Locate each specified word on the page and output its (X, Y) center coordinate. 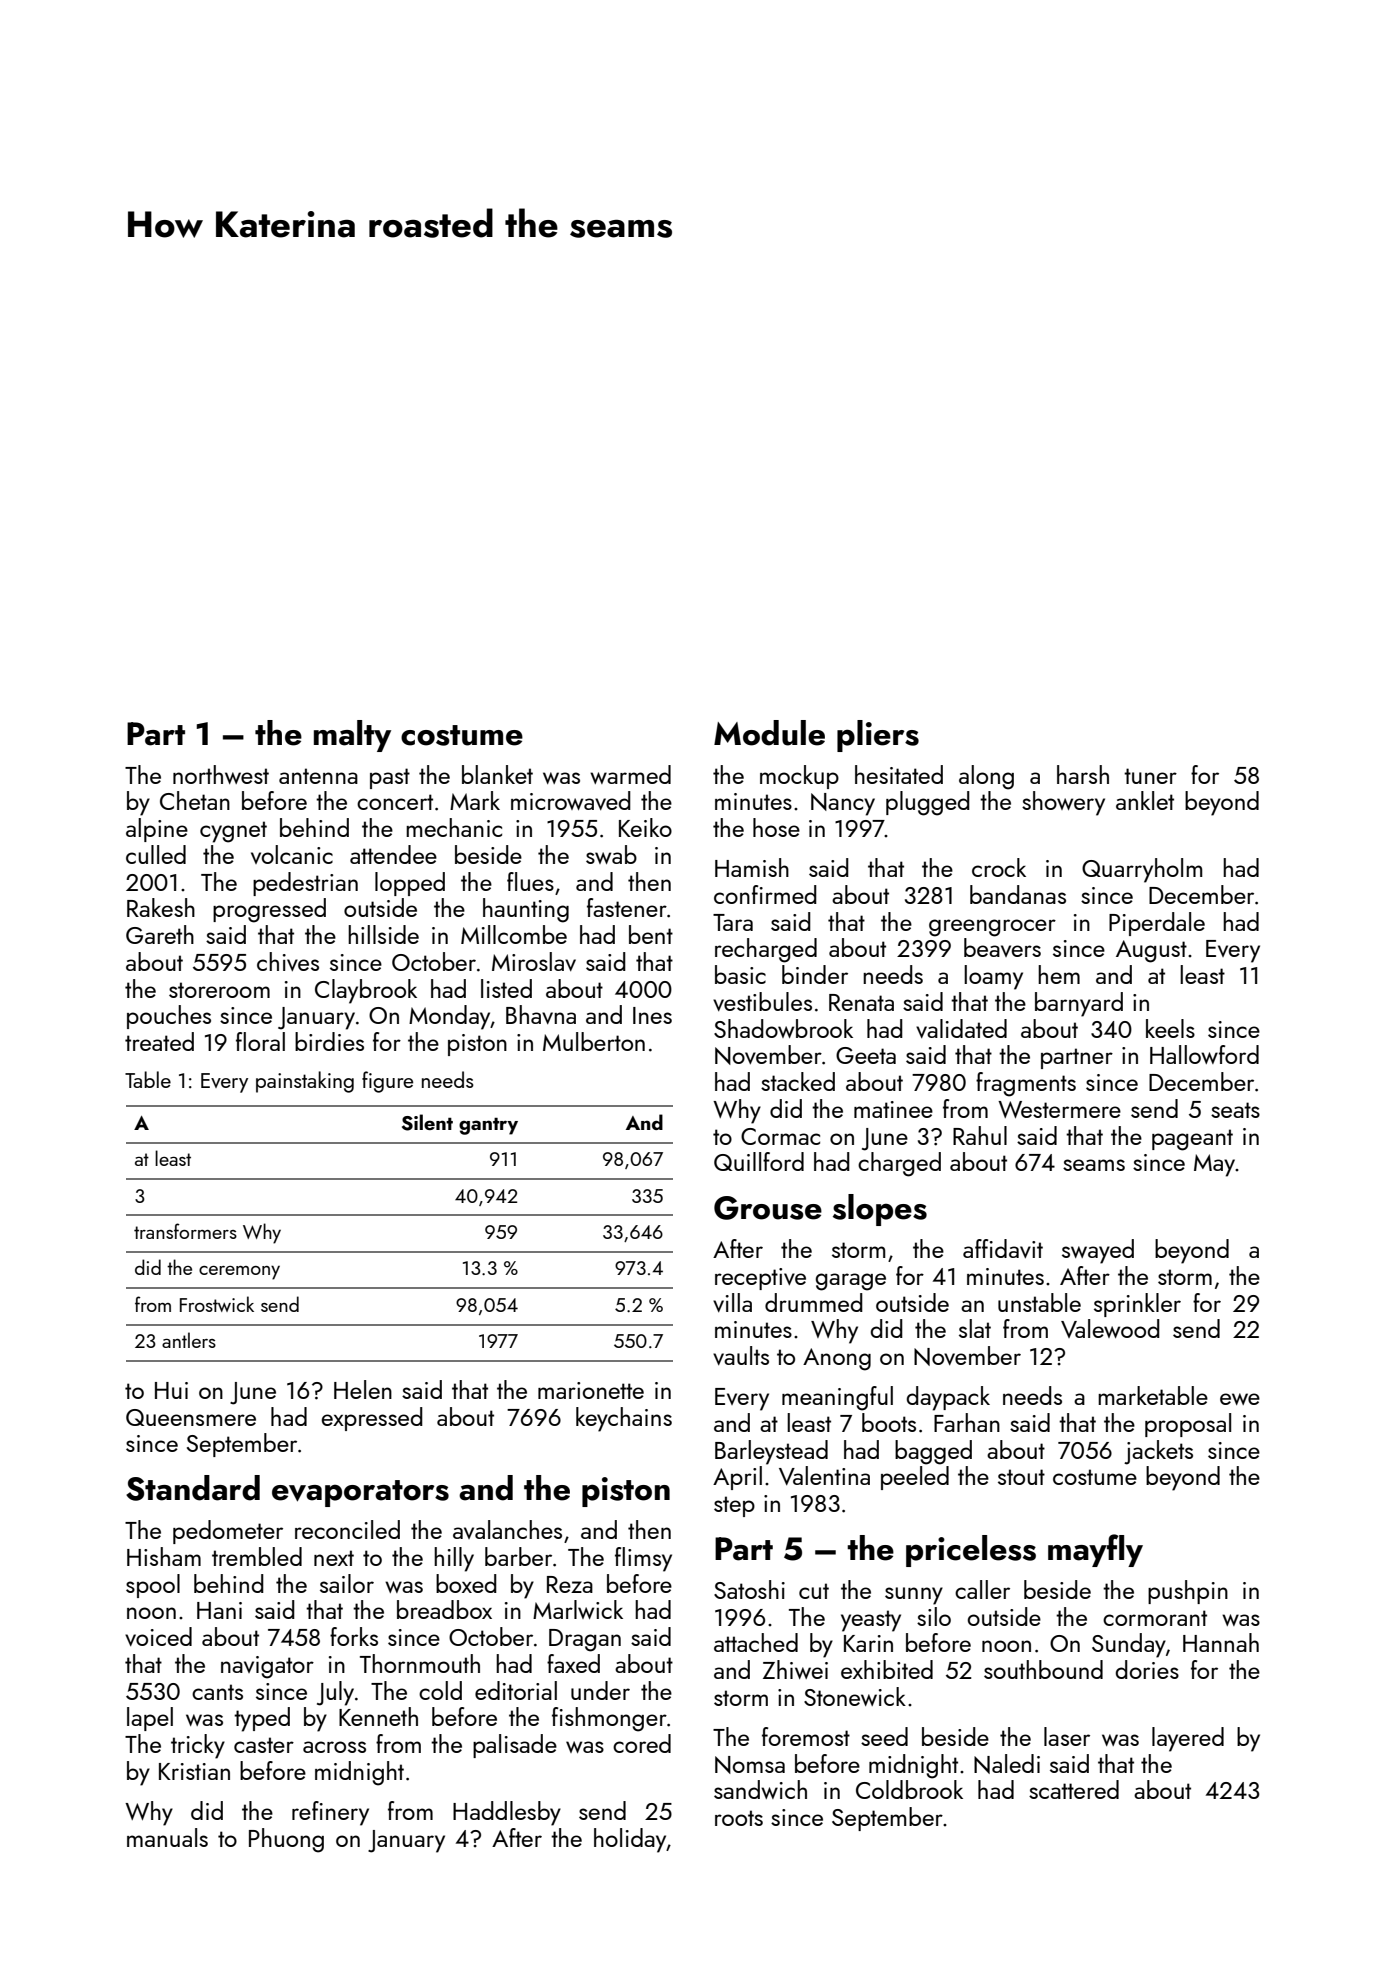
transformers (185, 1231)
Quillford (759, 1161)
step (734, 1506)
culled (156, 854)
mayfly (1095, 1550)
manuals (167, 1837)
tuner (1150, 776)
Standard (193, 1488)
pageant (1192, 1140)
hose (776, 827)
